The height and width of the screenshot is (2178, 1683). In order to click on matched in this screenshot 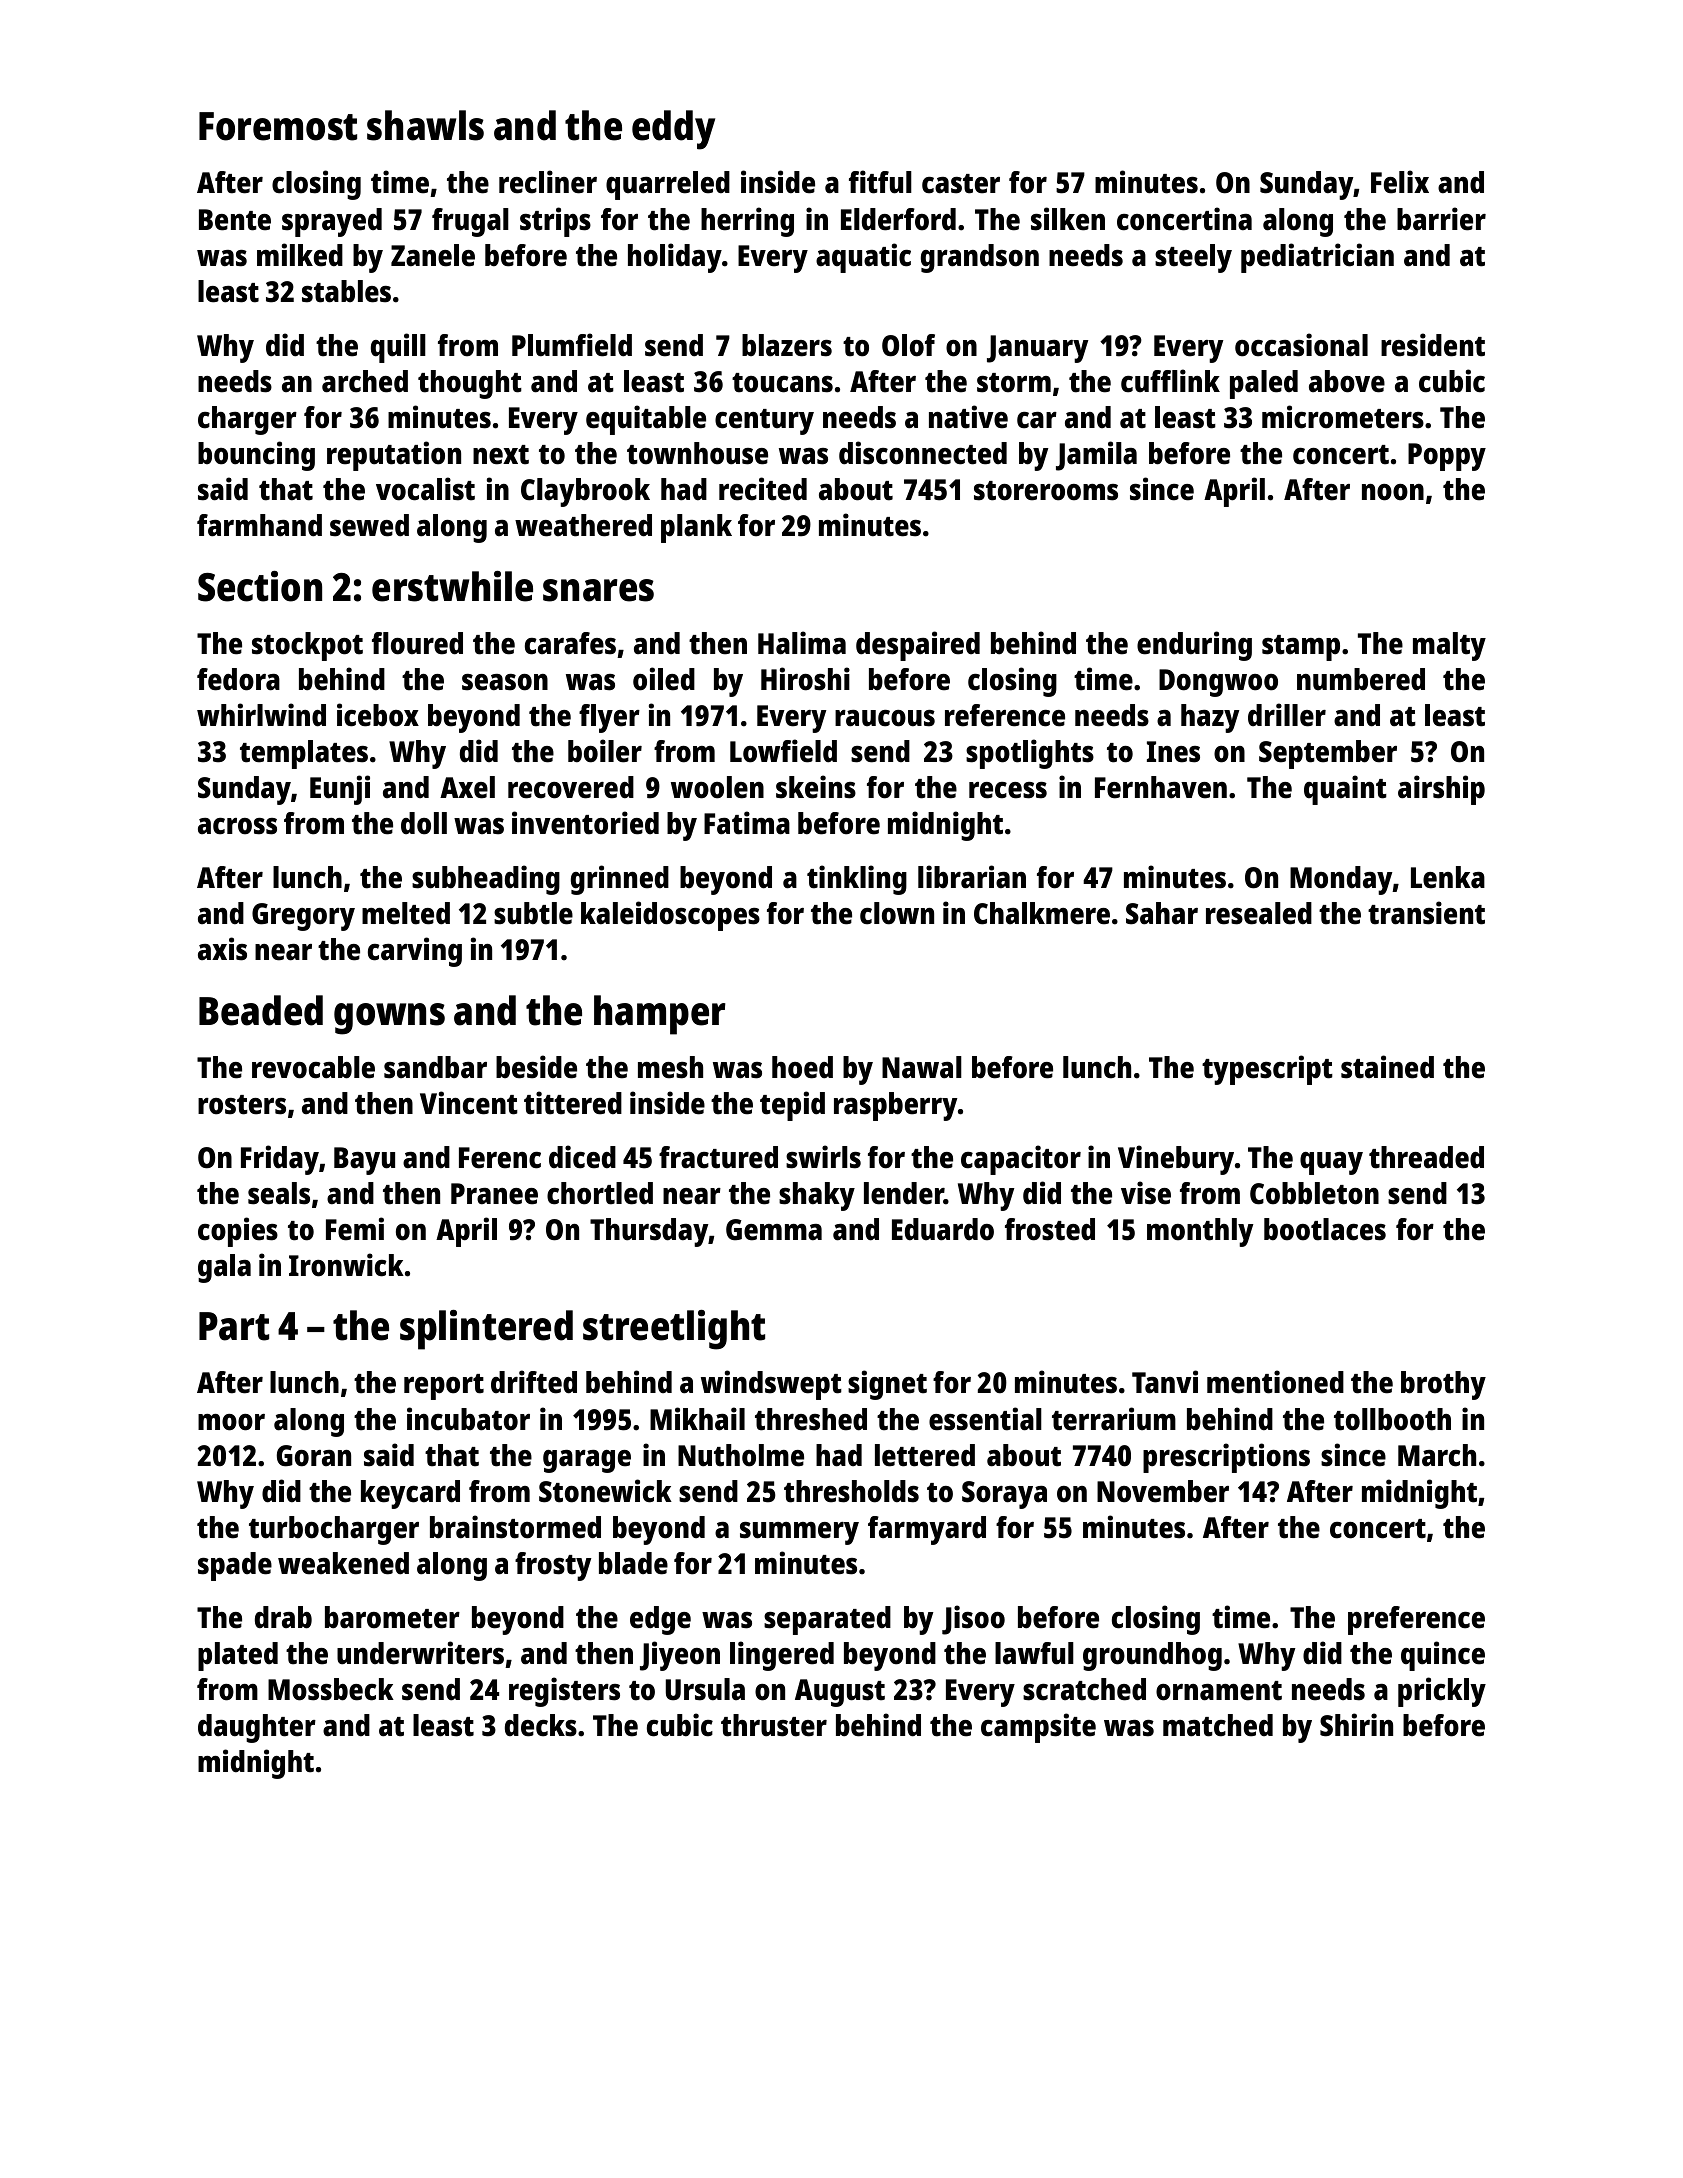, I will do `click(1218, 1725)`.
